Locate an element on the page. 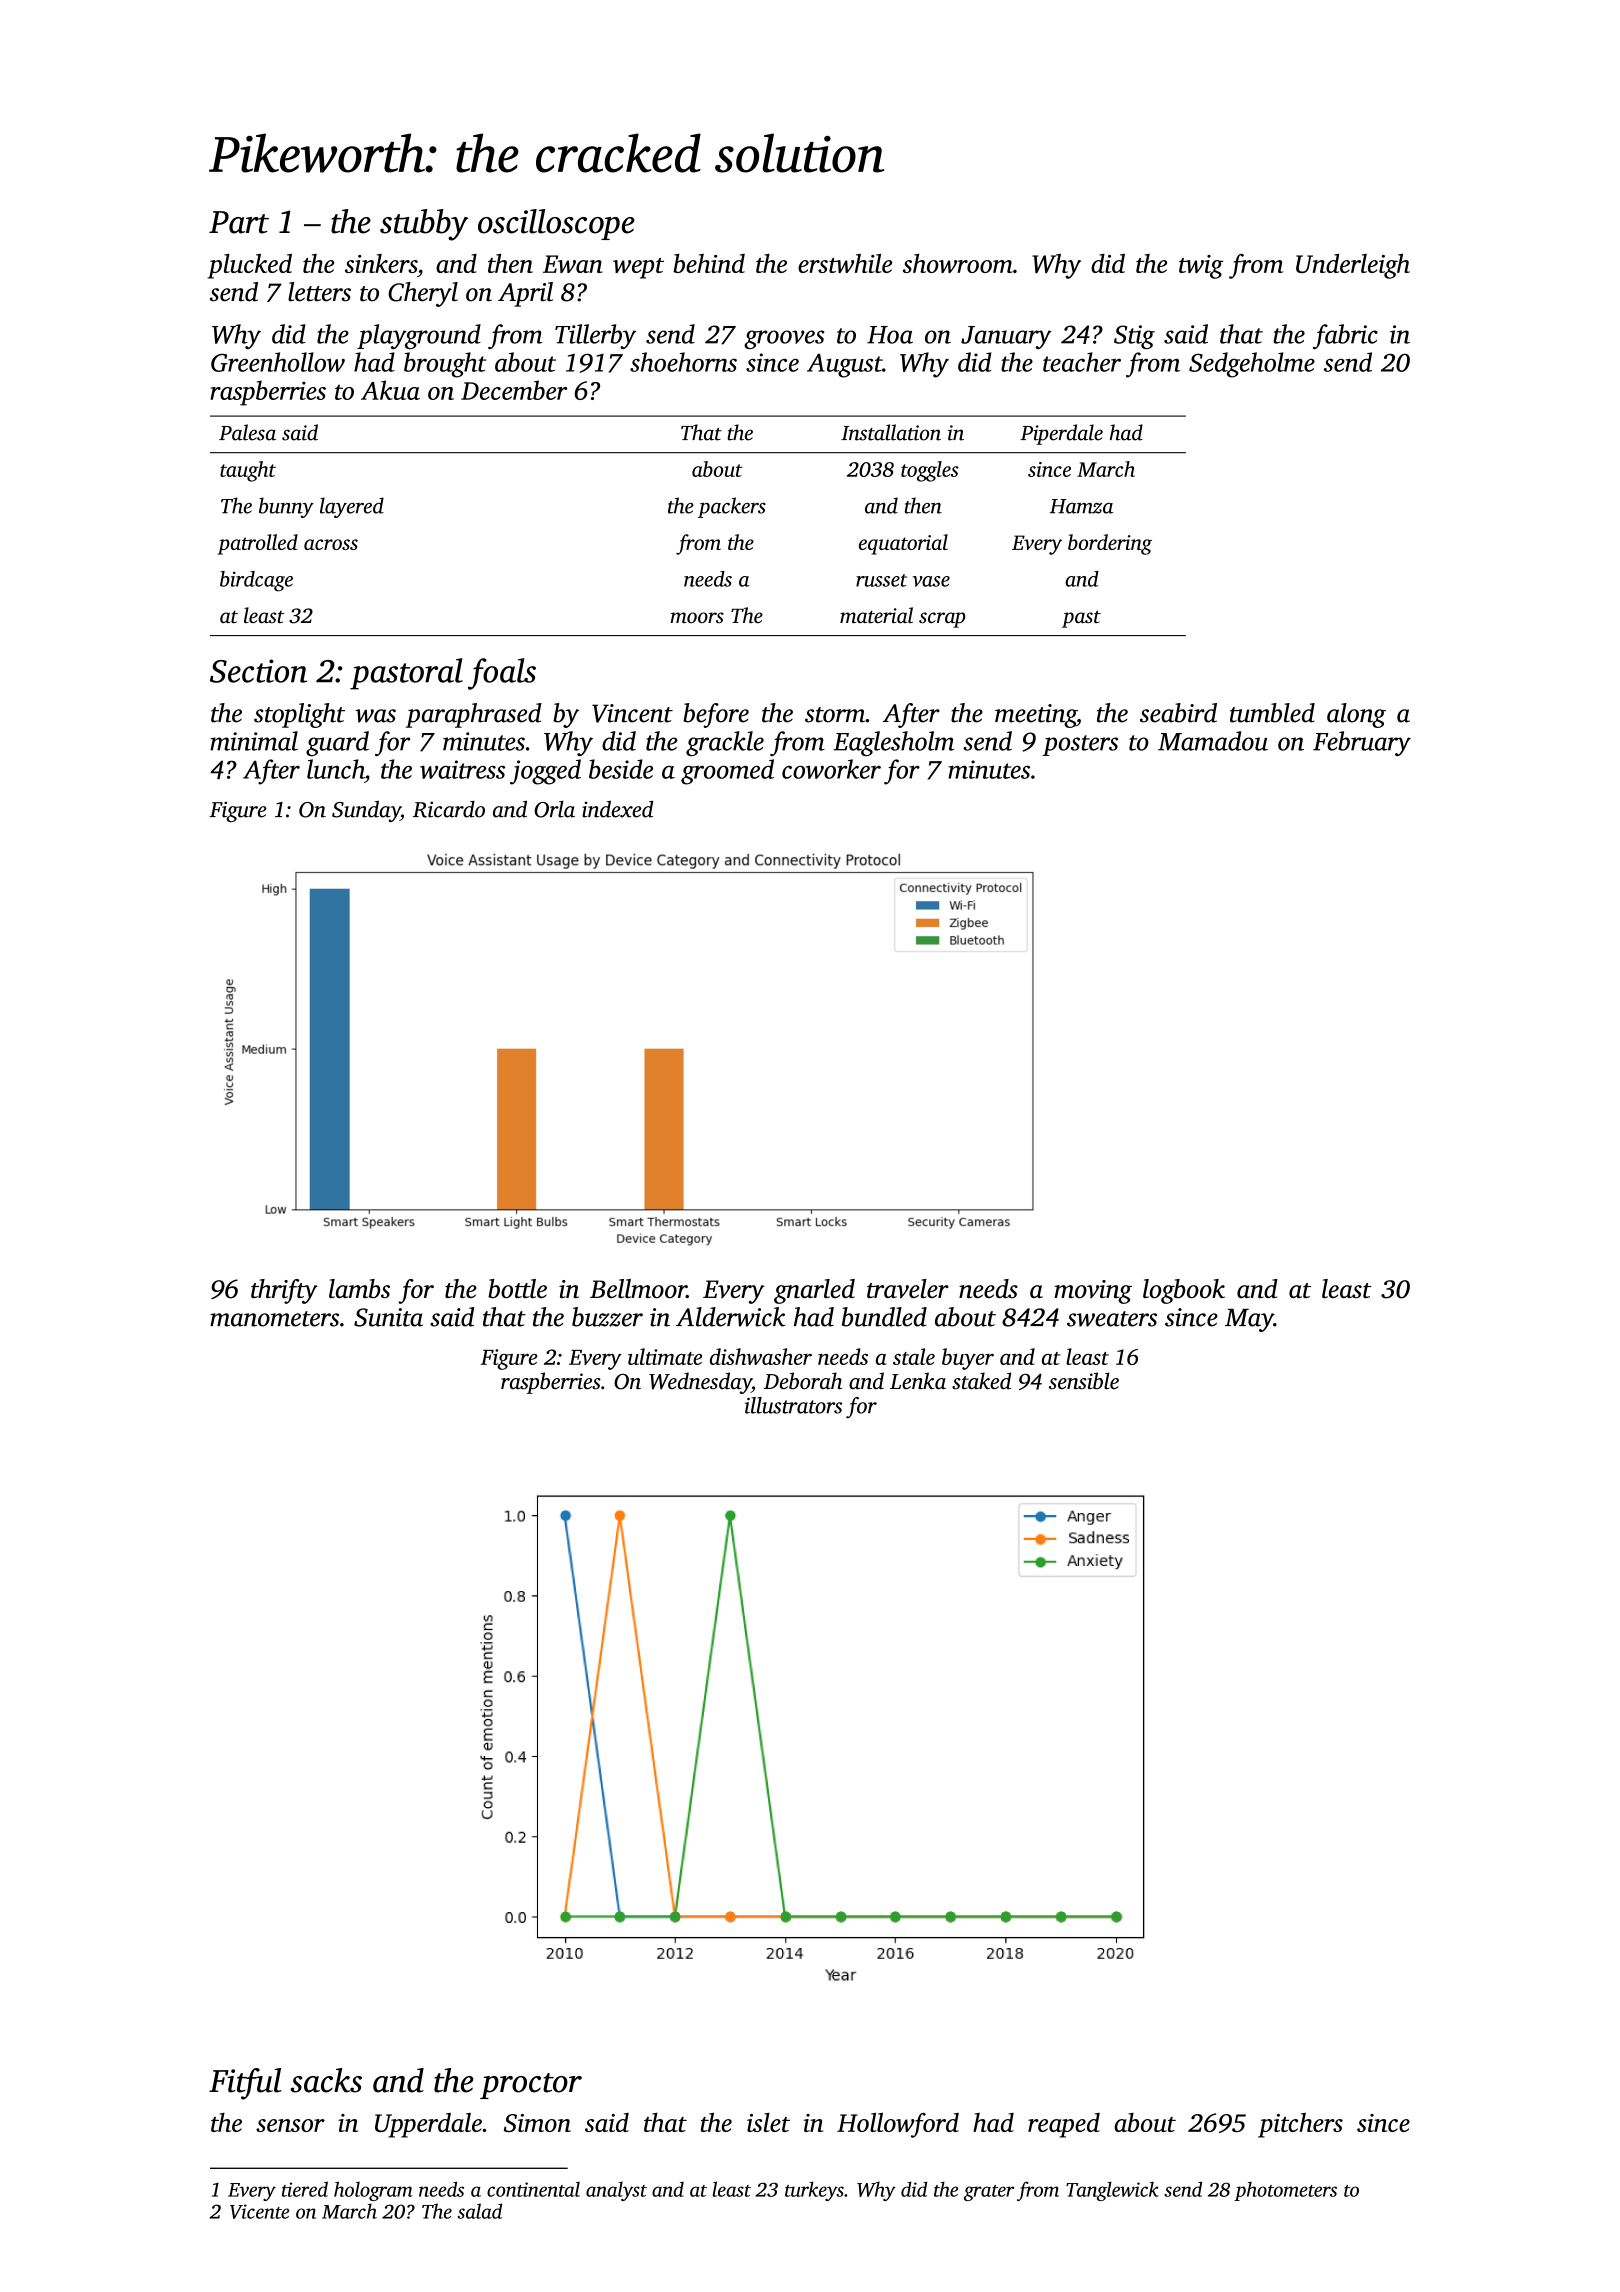  dishwasher is located at coordinates (761, 1356).
